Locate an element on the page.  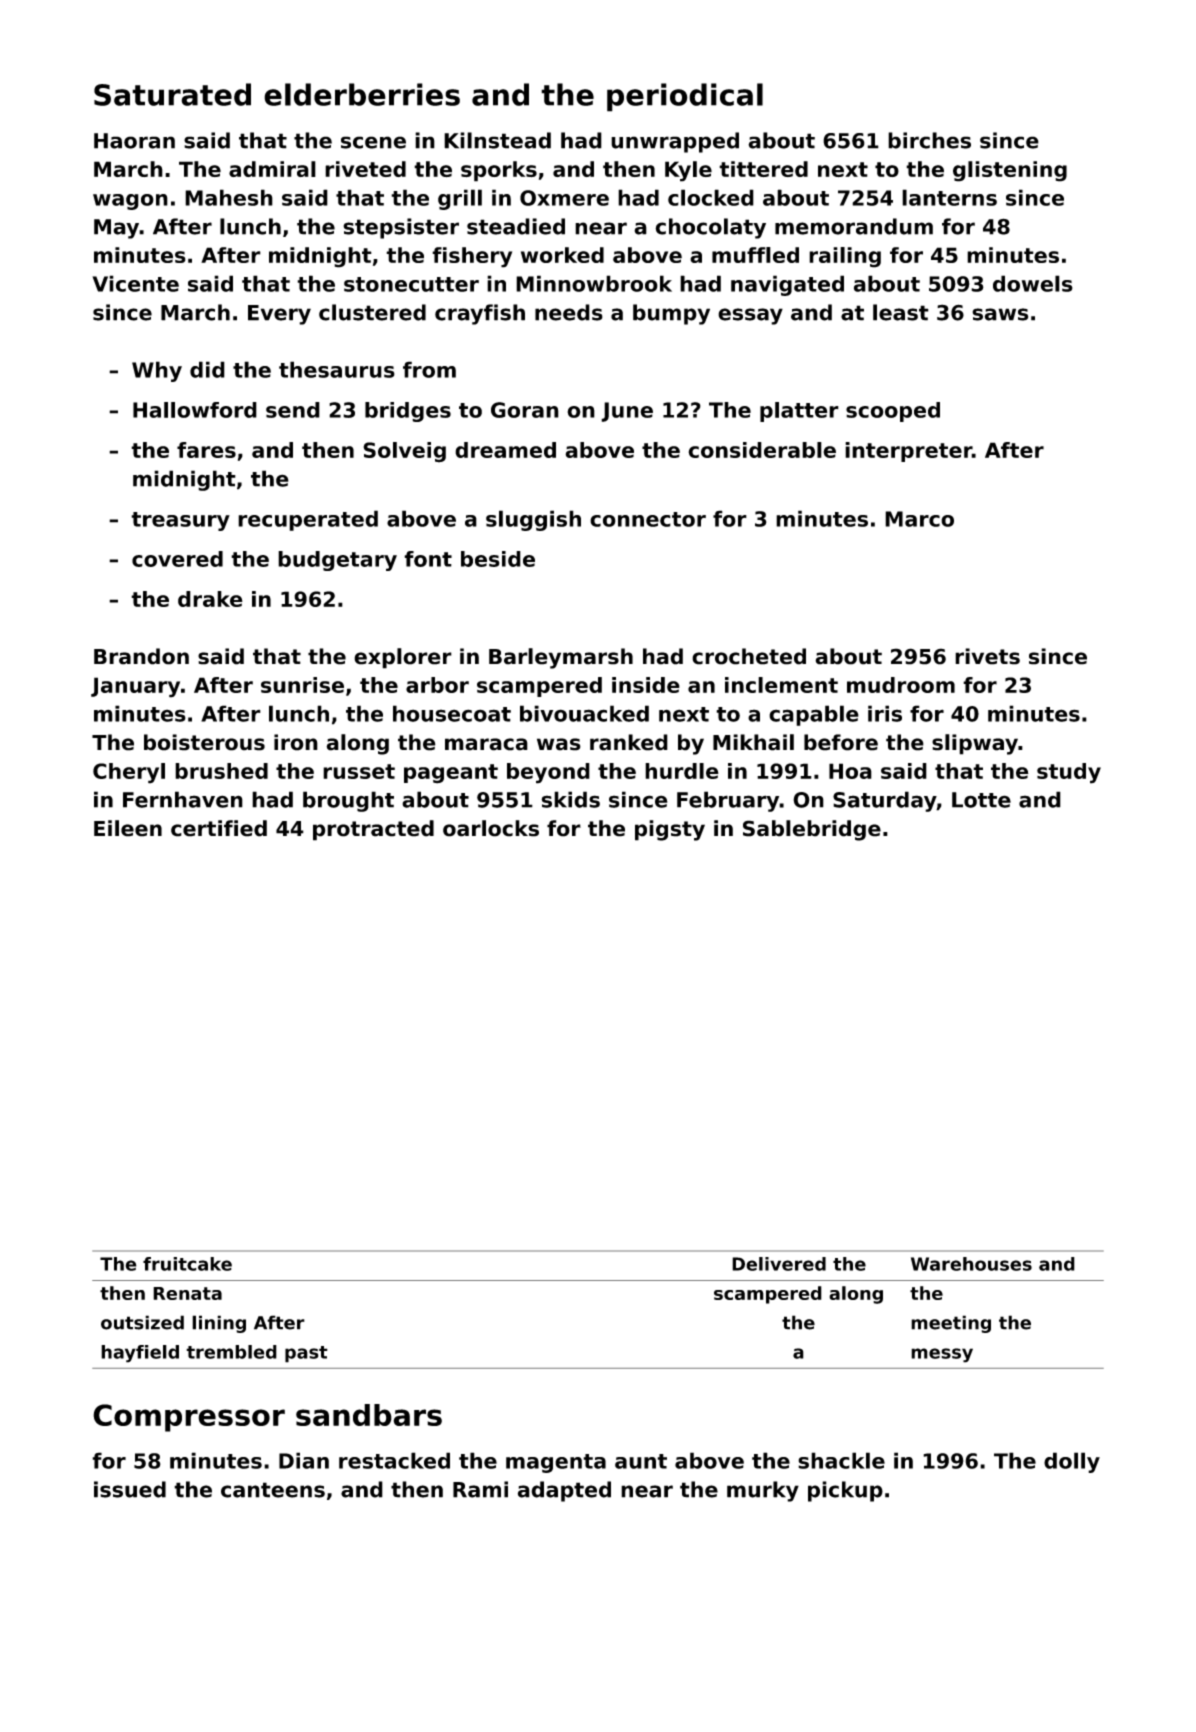
Cheryl is located at coordinates (129, 773).
